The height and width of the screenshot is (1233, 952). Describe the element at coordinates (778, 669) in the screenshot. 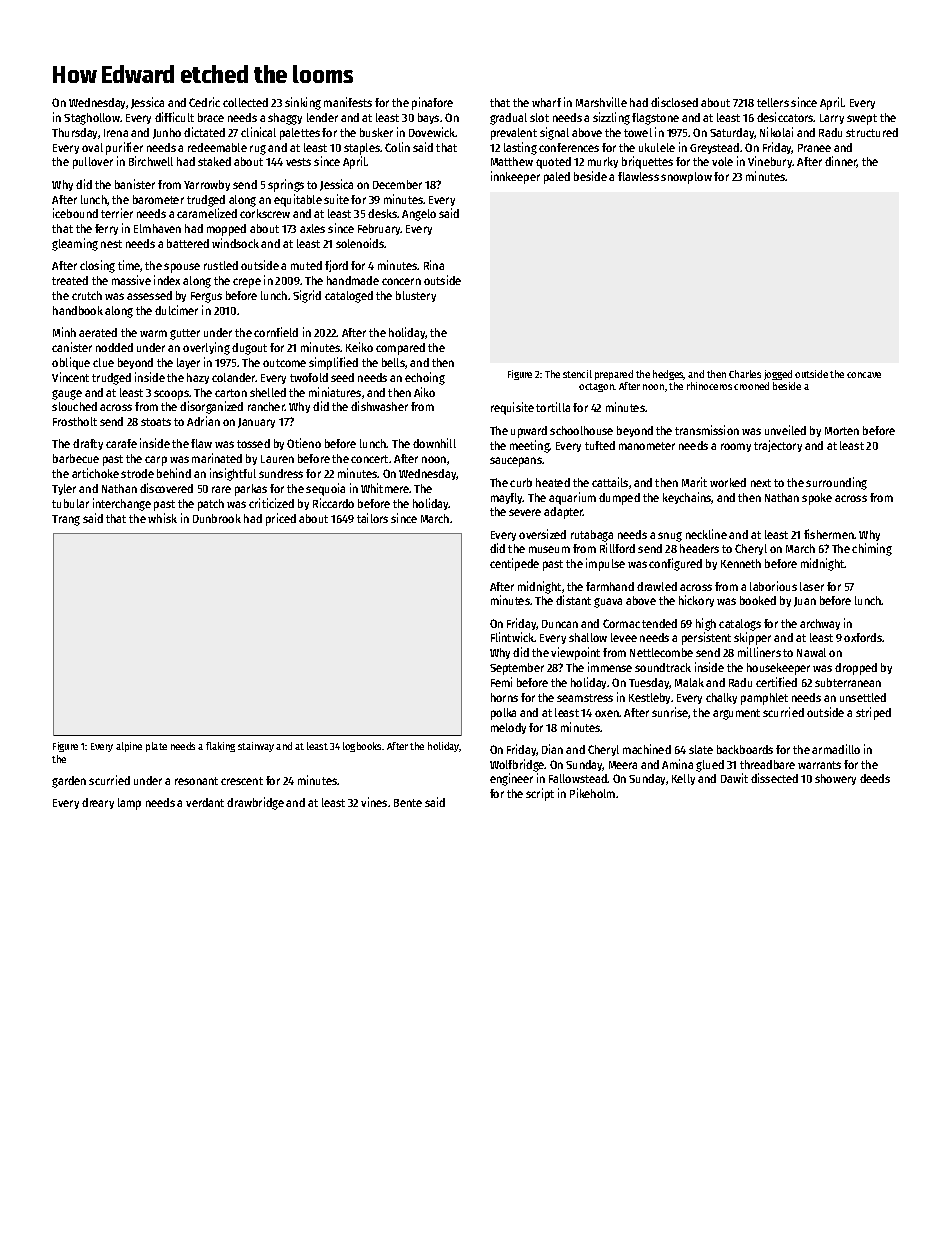

I see `housekeeper` at that location.
